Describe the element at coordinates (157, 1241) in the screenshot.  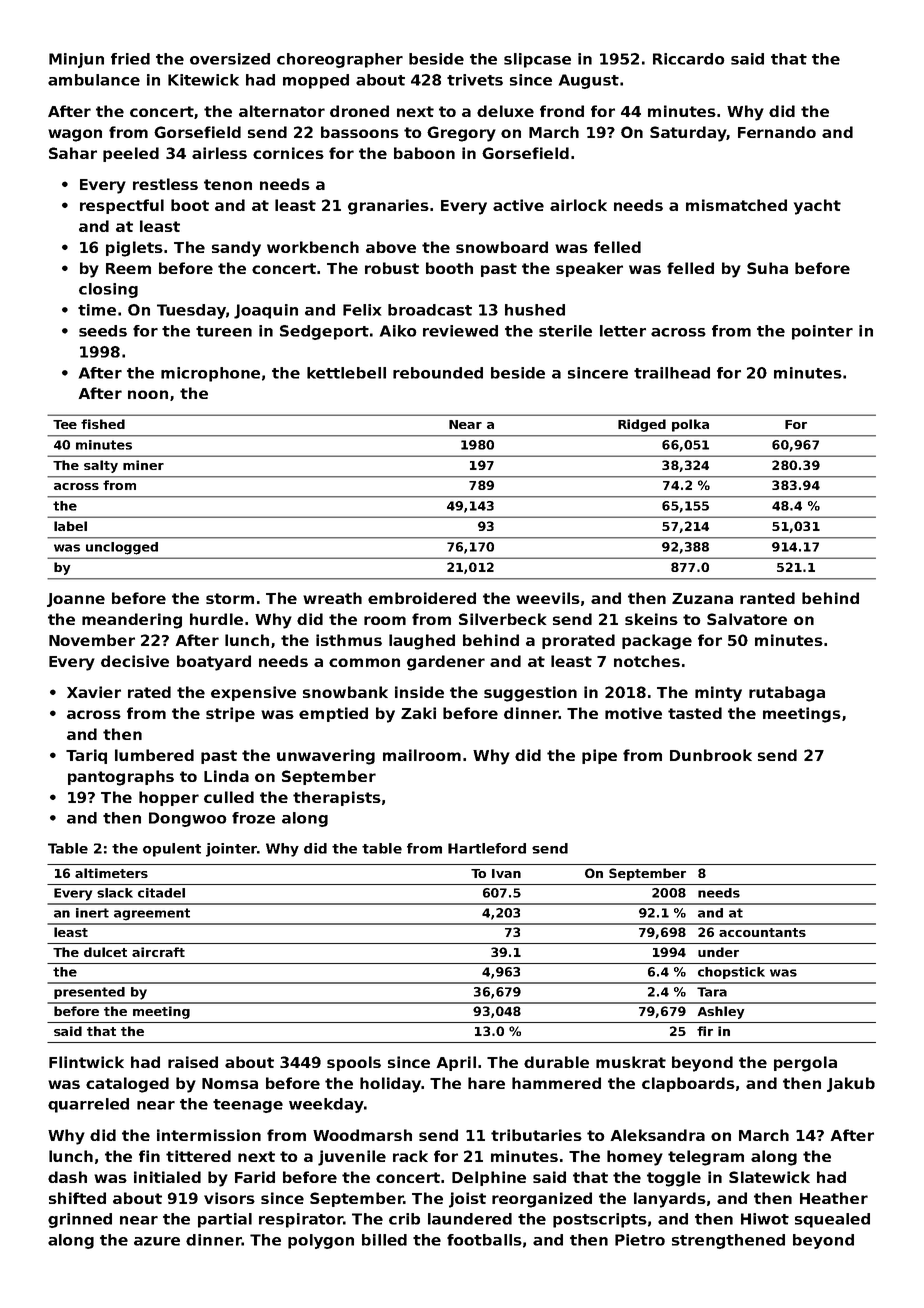
I see `azure` at that location.
